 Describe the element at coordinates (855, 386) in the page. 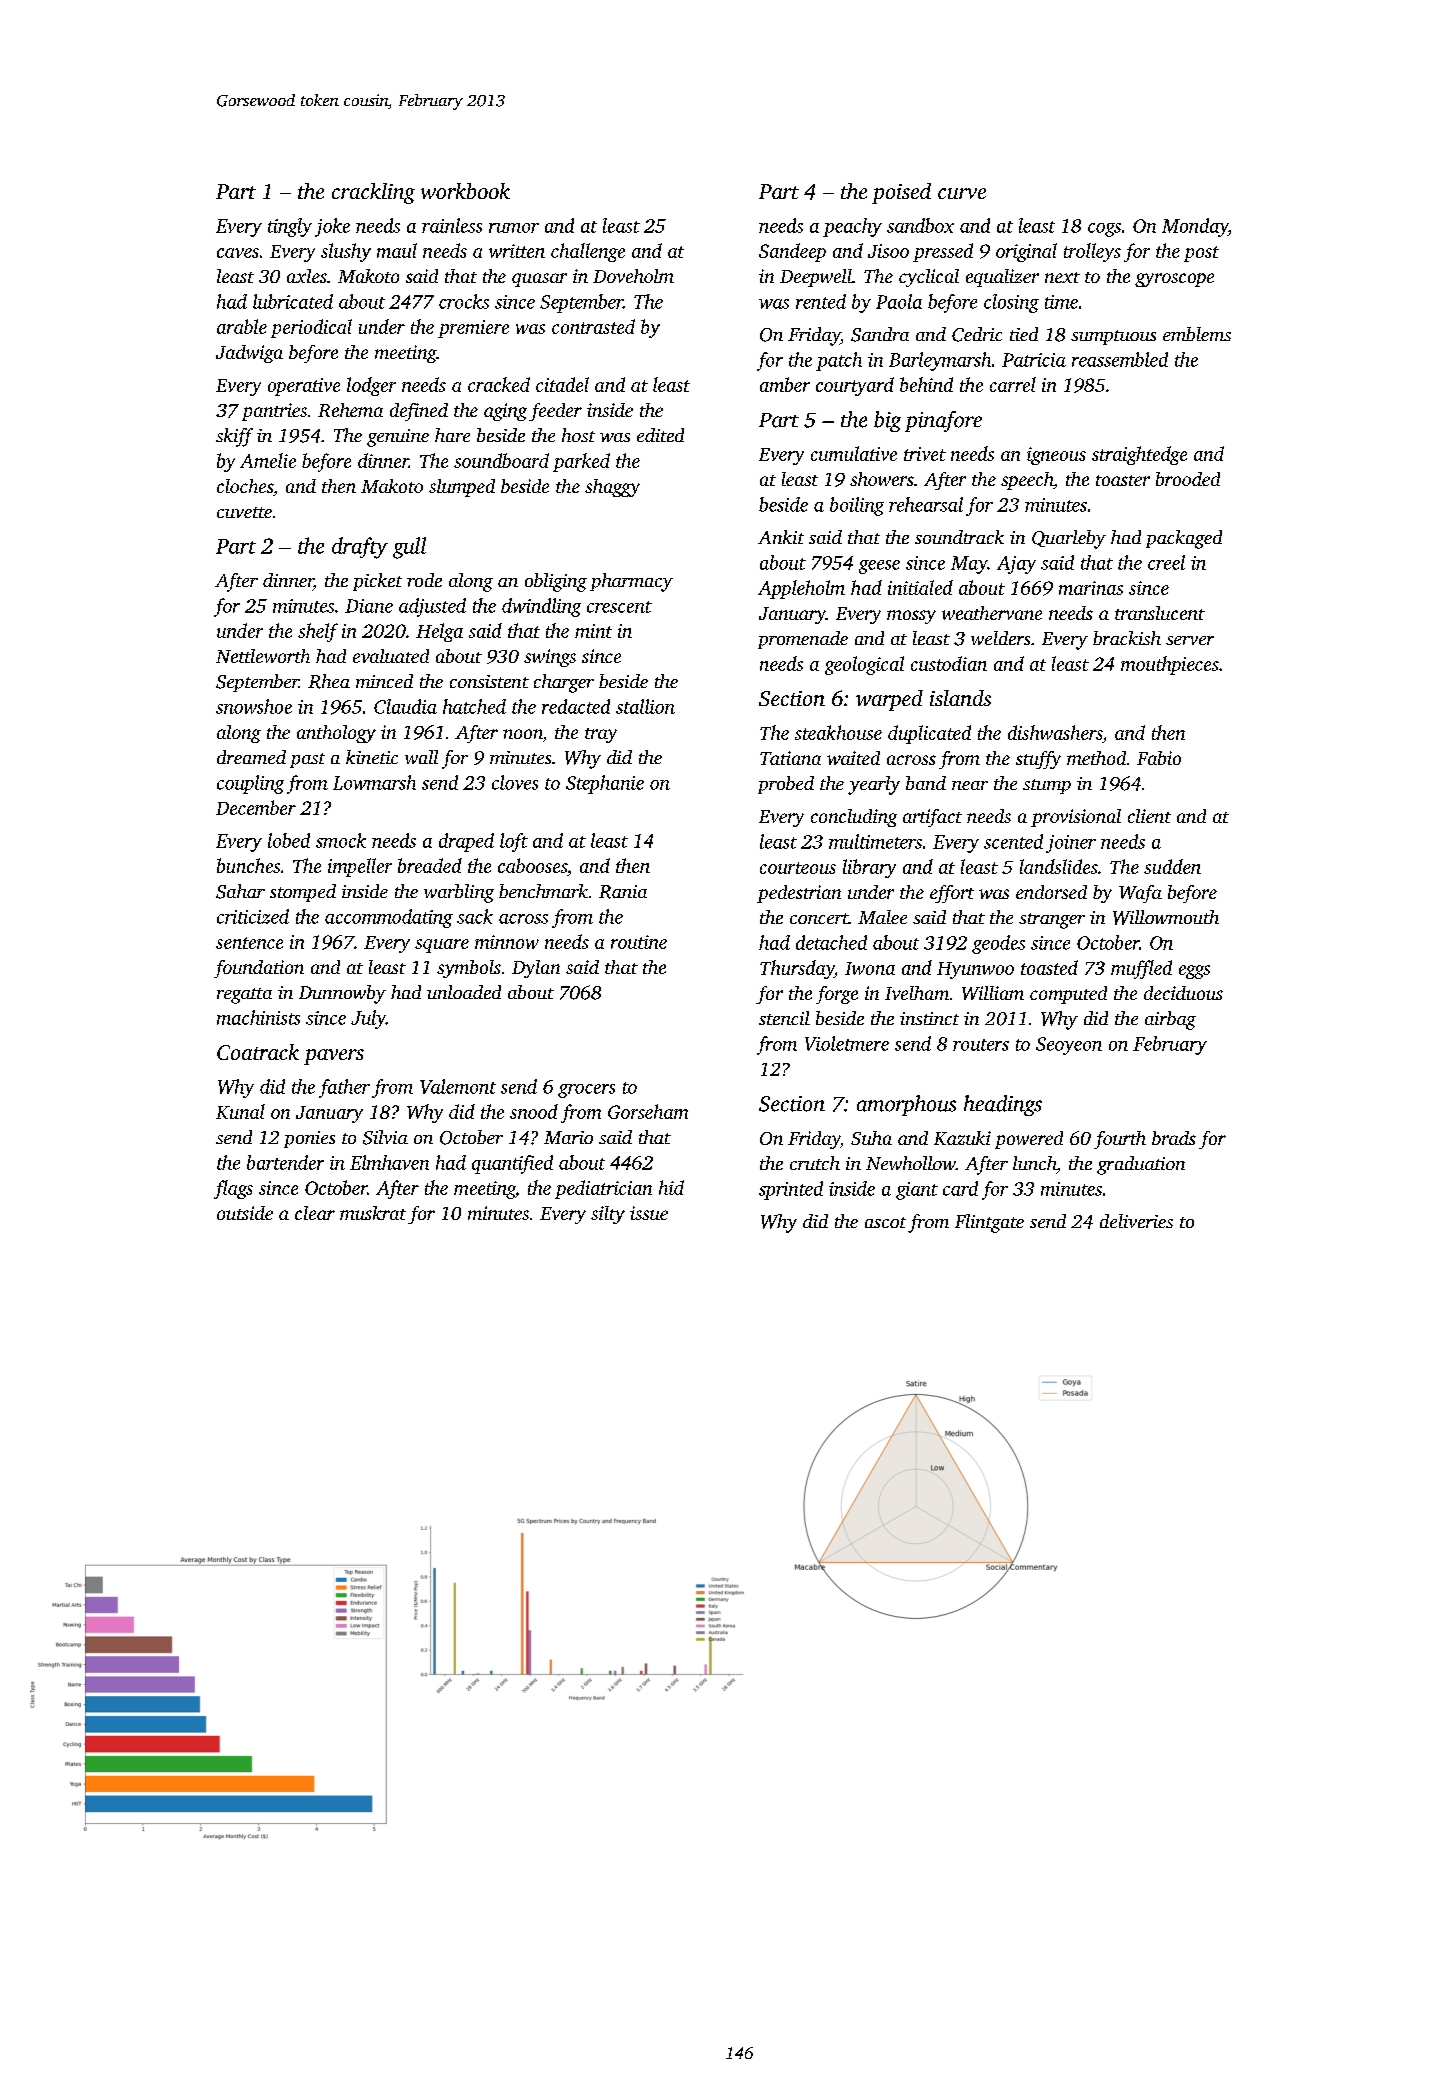

I see `courtyard` at that location.
